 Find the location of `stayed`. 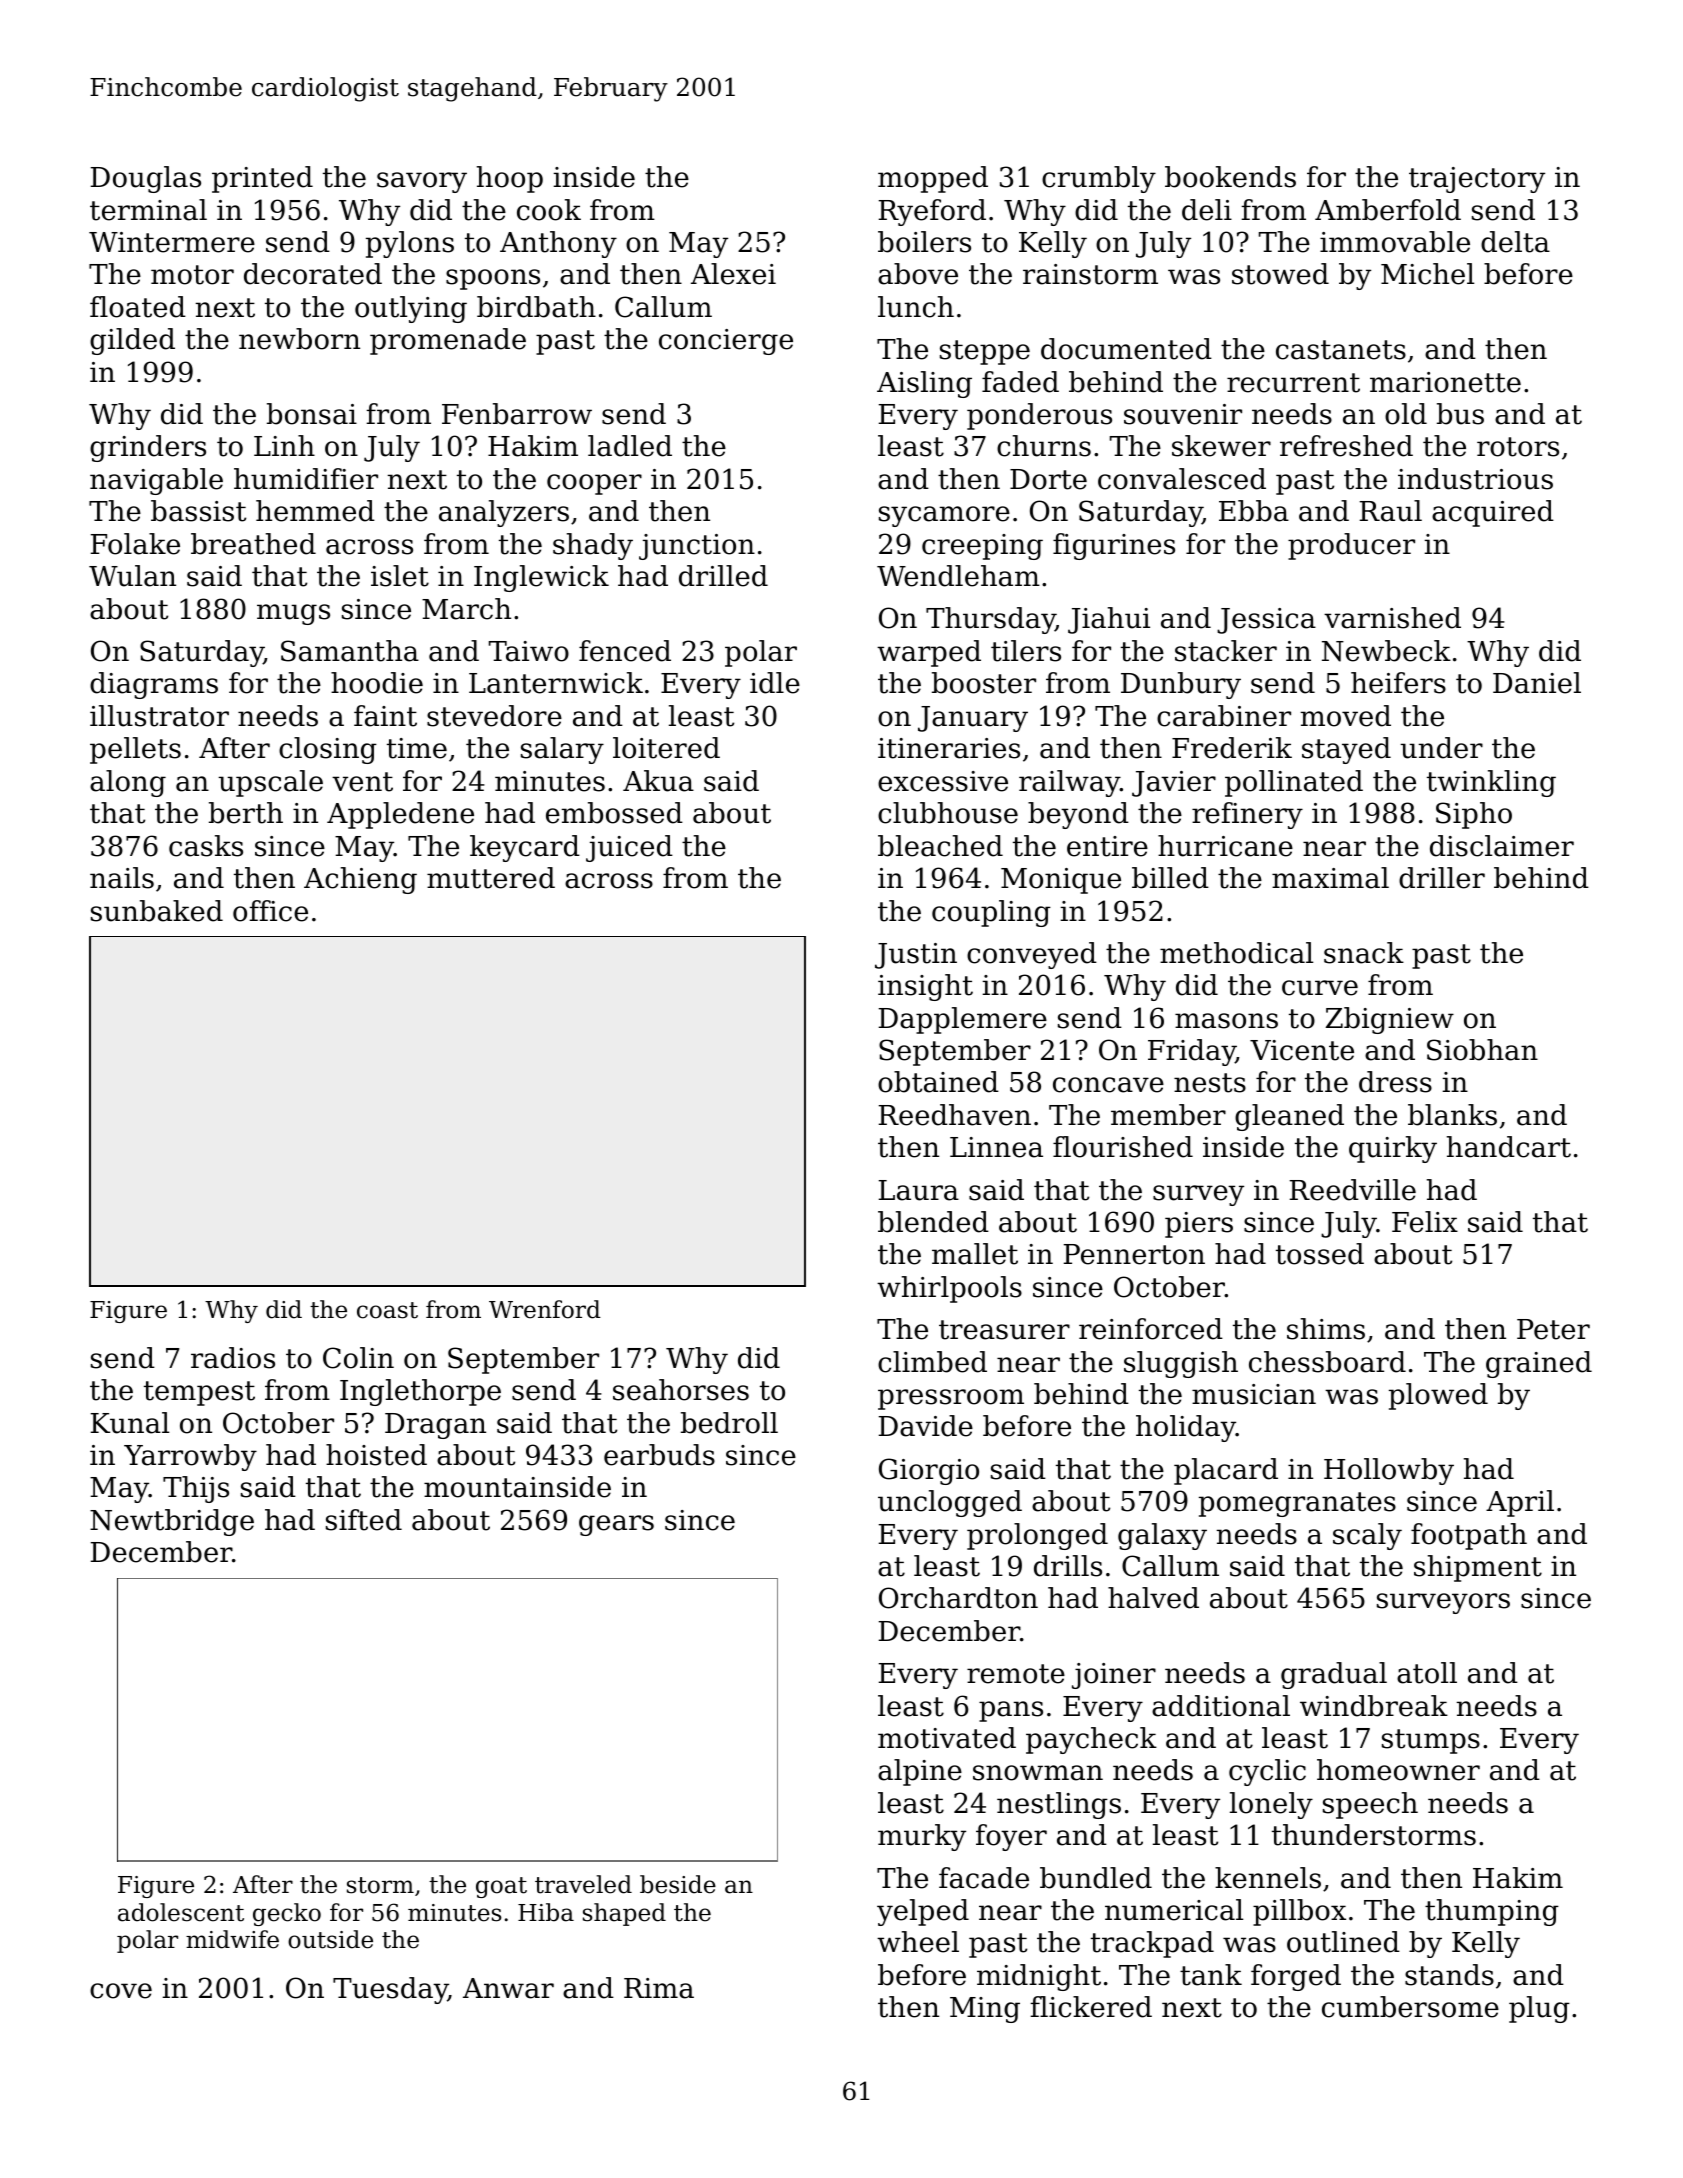

stayed is located at coordinates (1346, 750).
